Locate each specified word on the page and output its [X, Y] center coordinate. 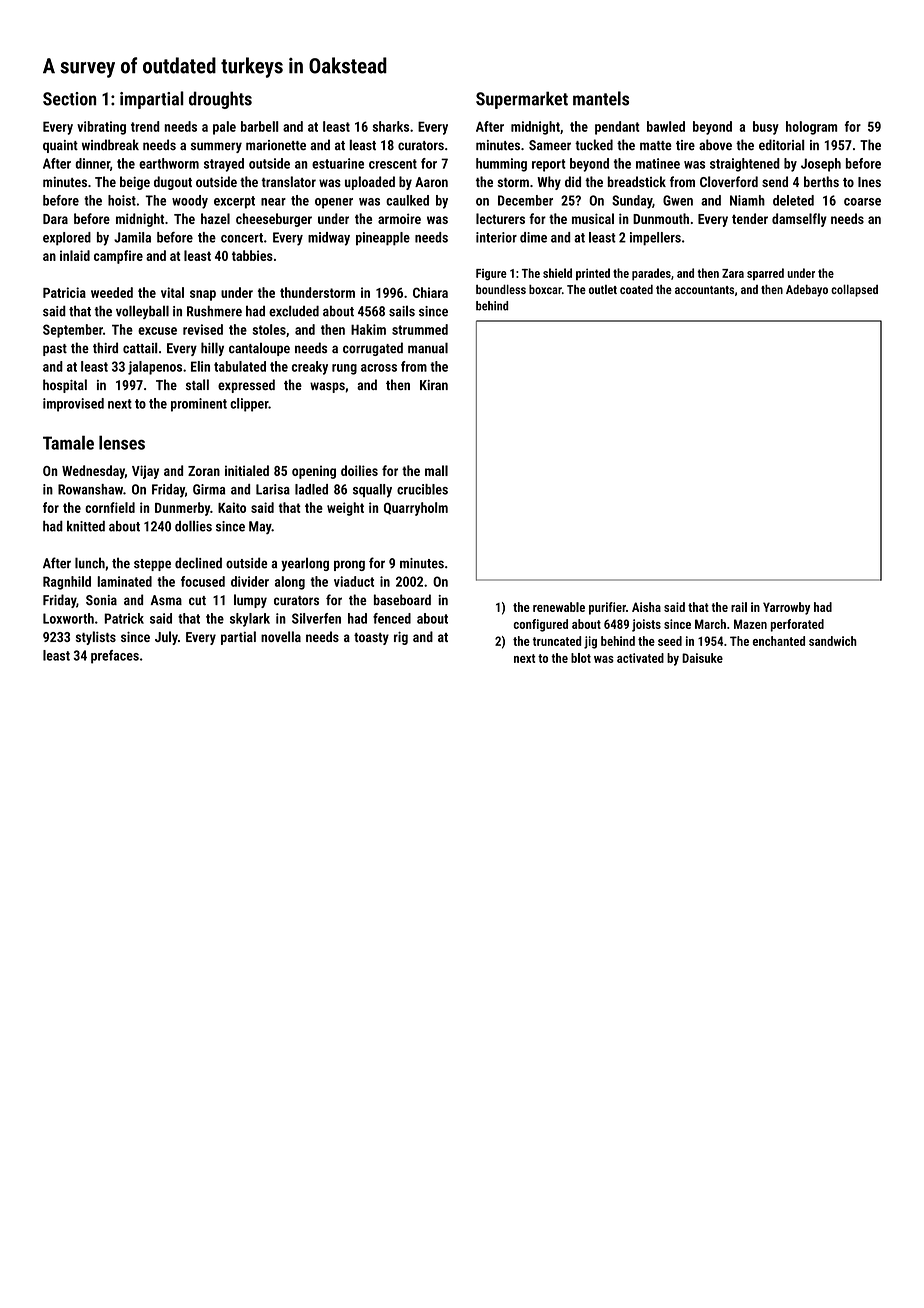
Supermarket [522, 100]
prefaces [115, 657]
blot [581, 658]
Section [69, 99]
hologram [811, 128]
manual [428, 348]
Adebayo [807, 290]
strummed [420, 329]
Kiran [434, 385]
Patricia [64, 292]
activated [640, 658]
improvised [73, 405]
